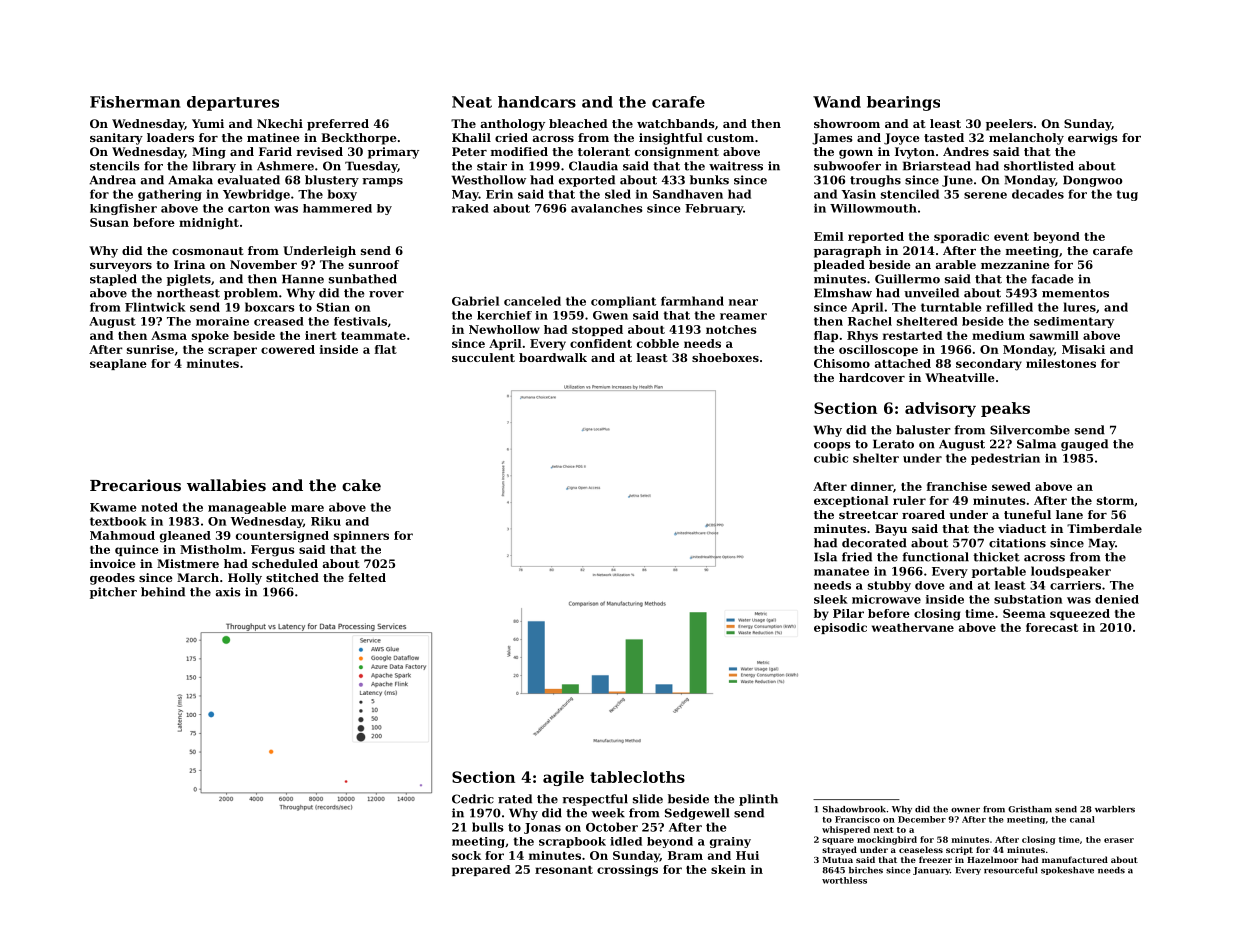  Describe the element at coordinates (537, 102) in the page. I see `handcars` at that location.
